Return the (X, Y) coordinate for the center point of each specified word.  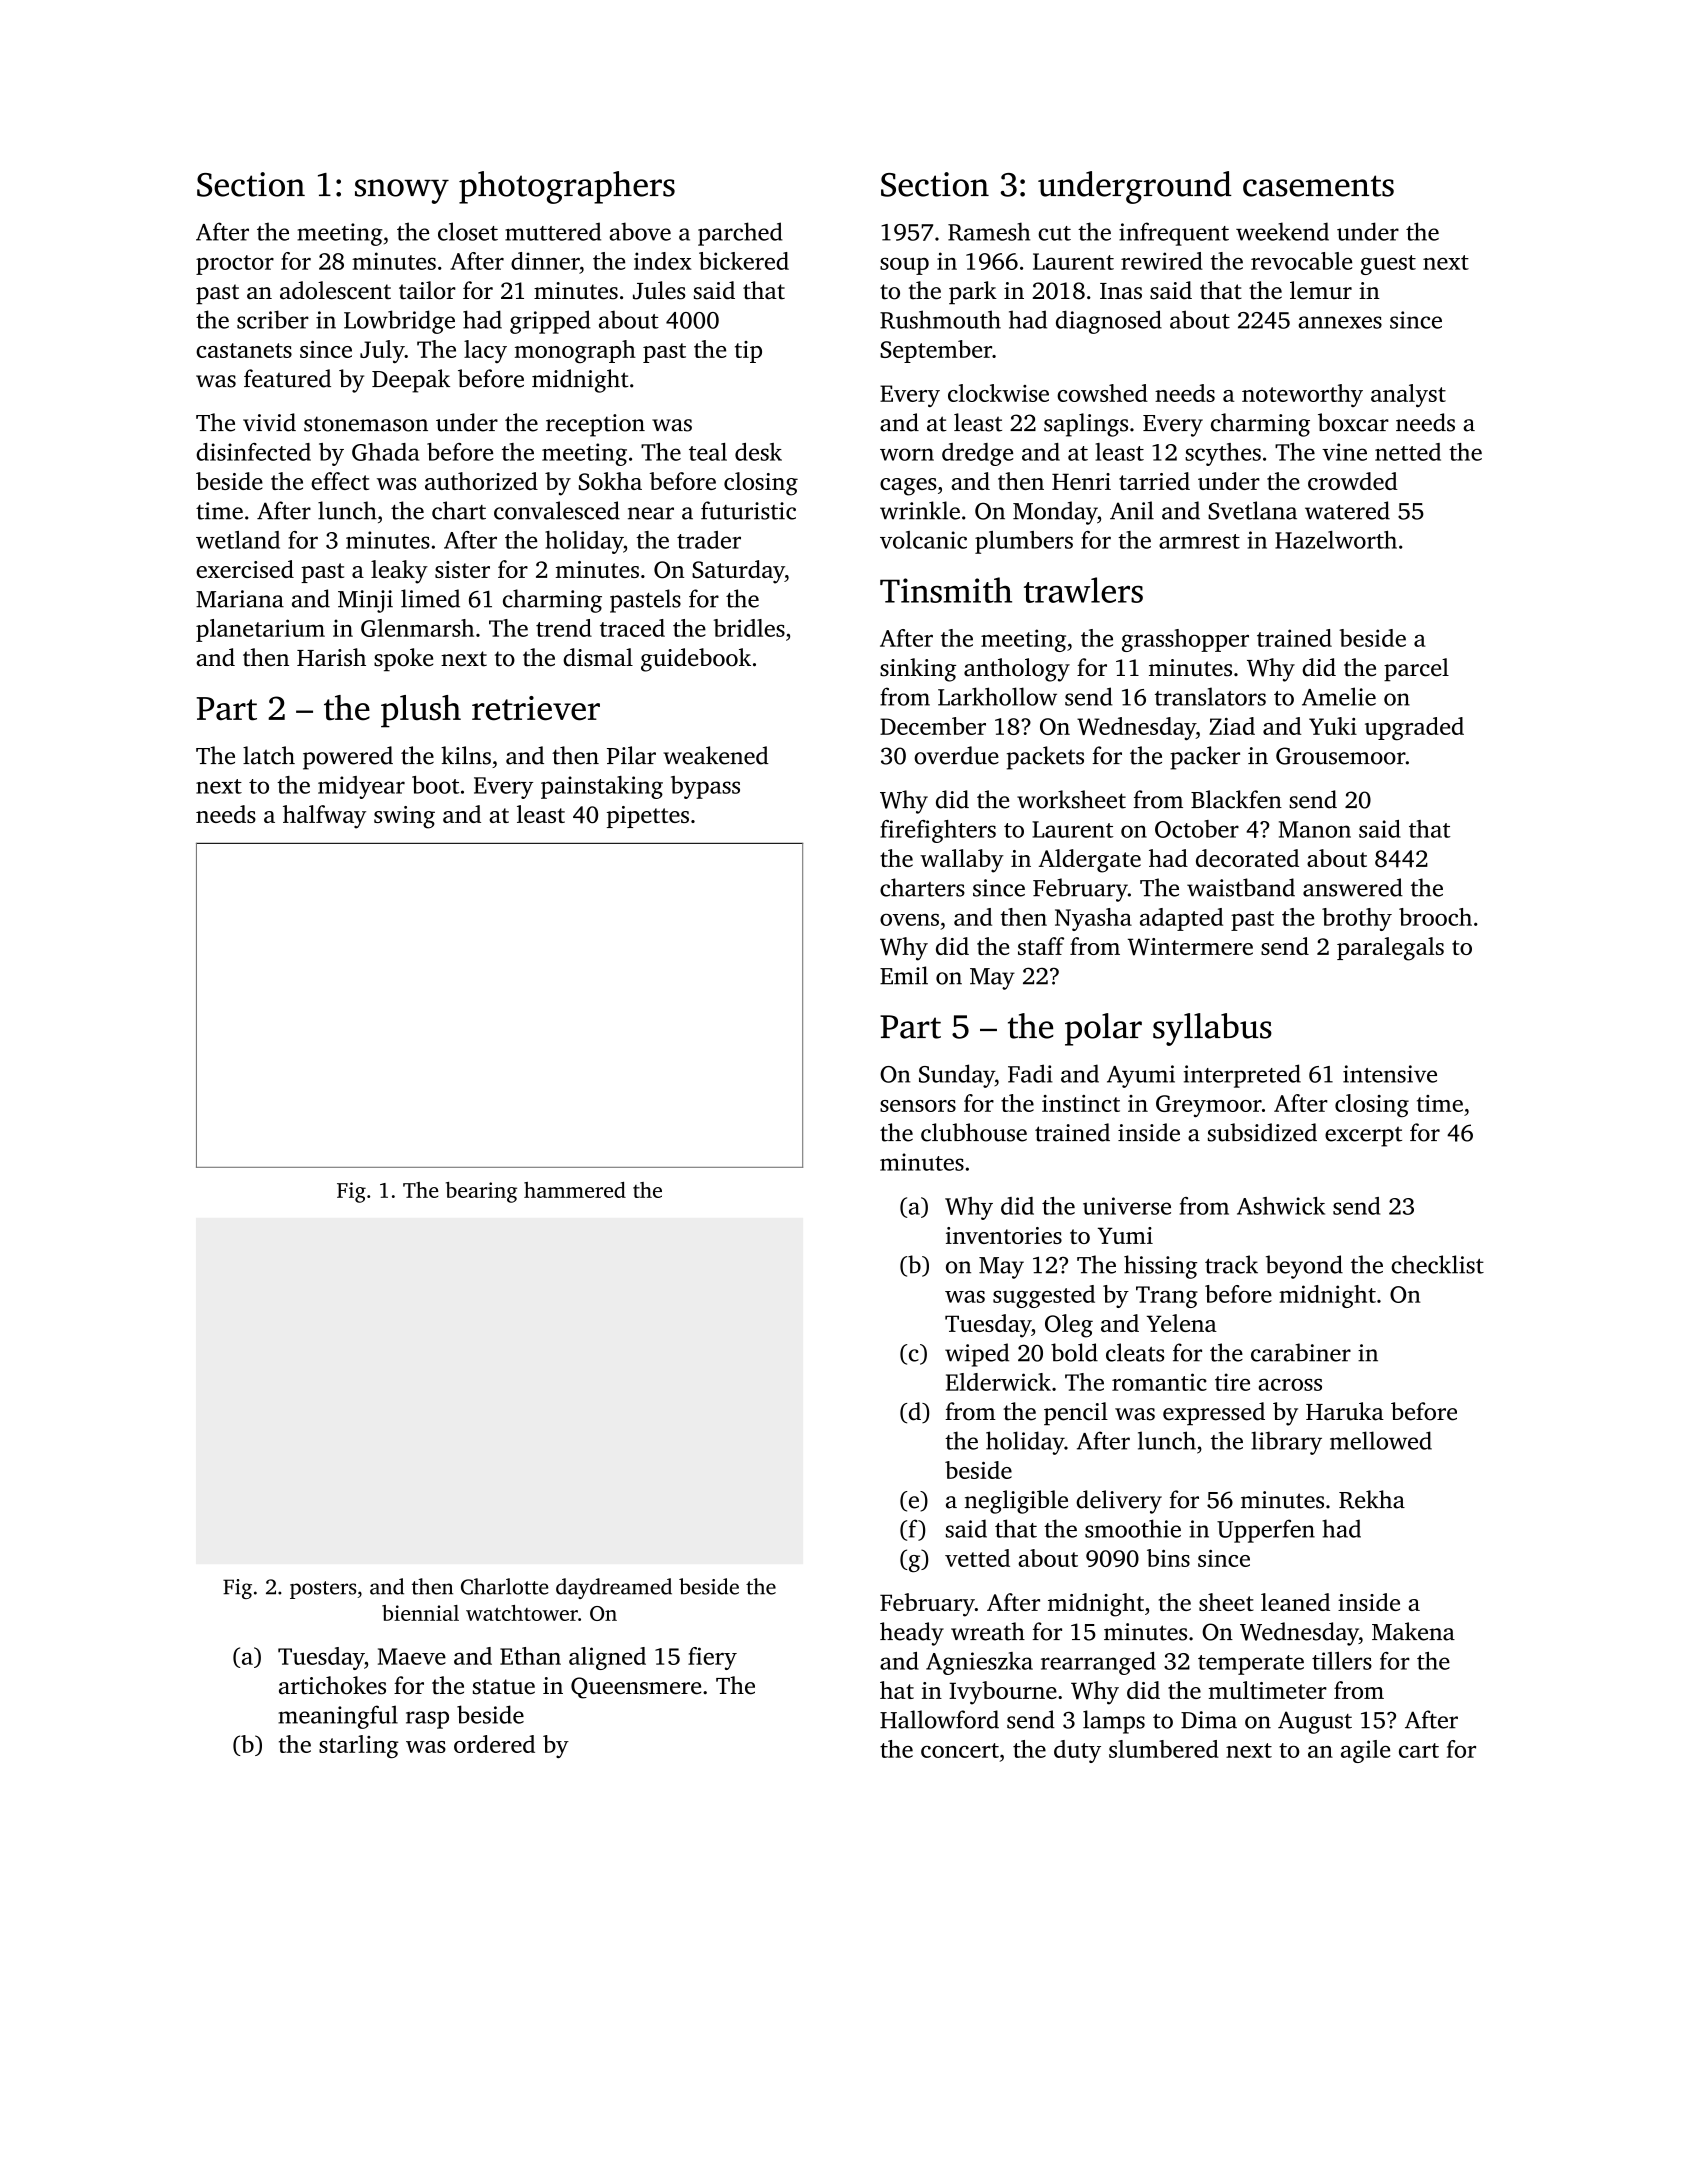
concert (960, 1750)
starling (359, 1746)
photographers (567, 187)
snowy (402, 191)
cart (1419, 1750)
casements (1318, 186)
